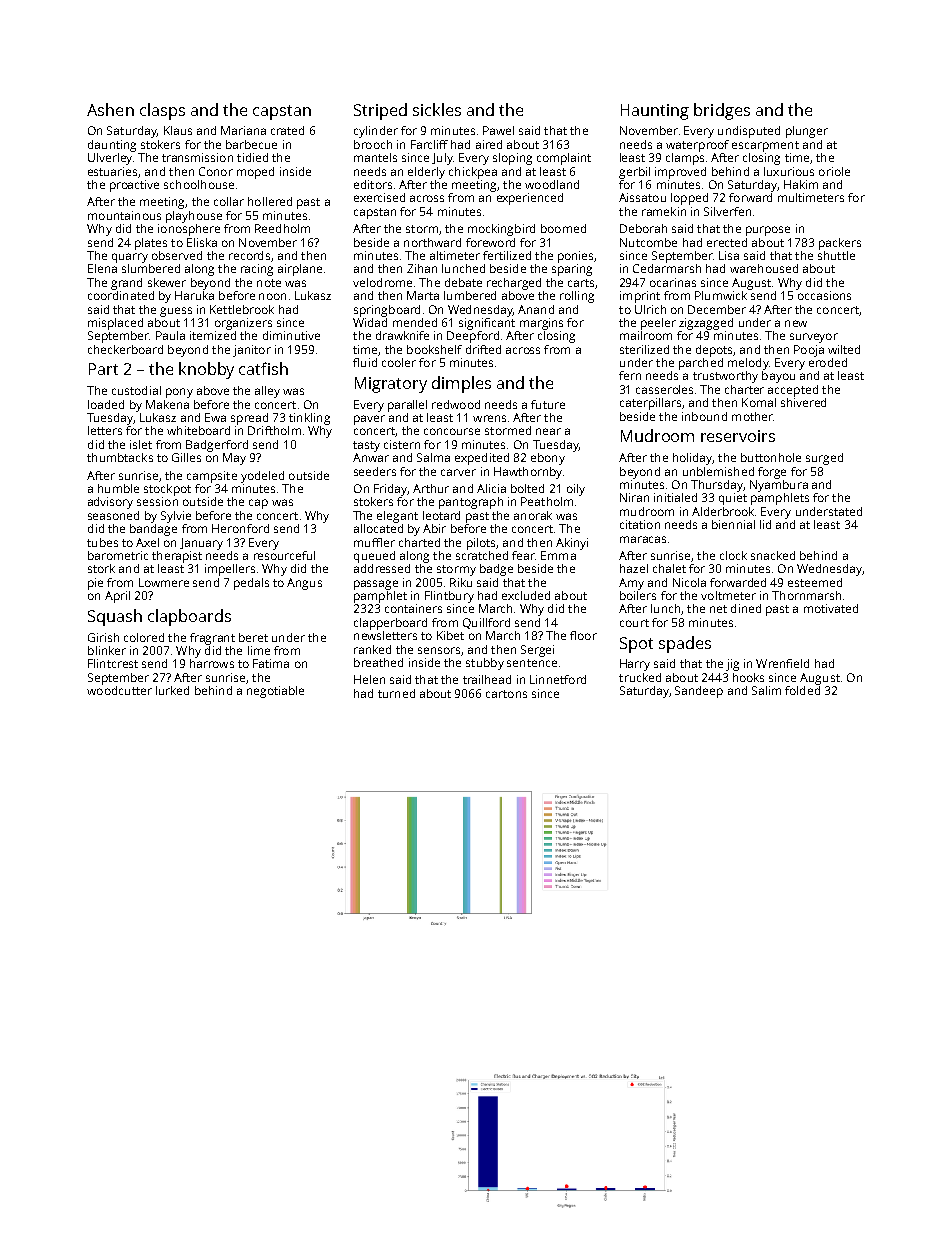 The width and height of the page is (952, 1233). I want to click on dimples, so click(461, 384).
